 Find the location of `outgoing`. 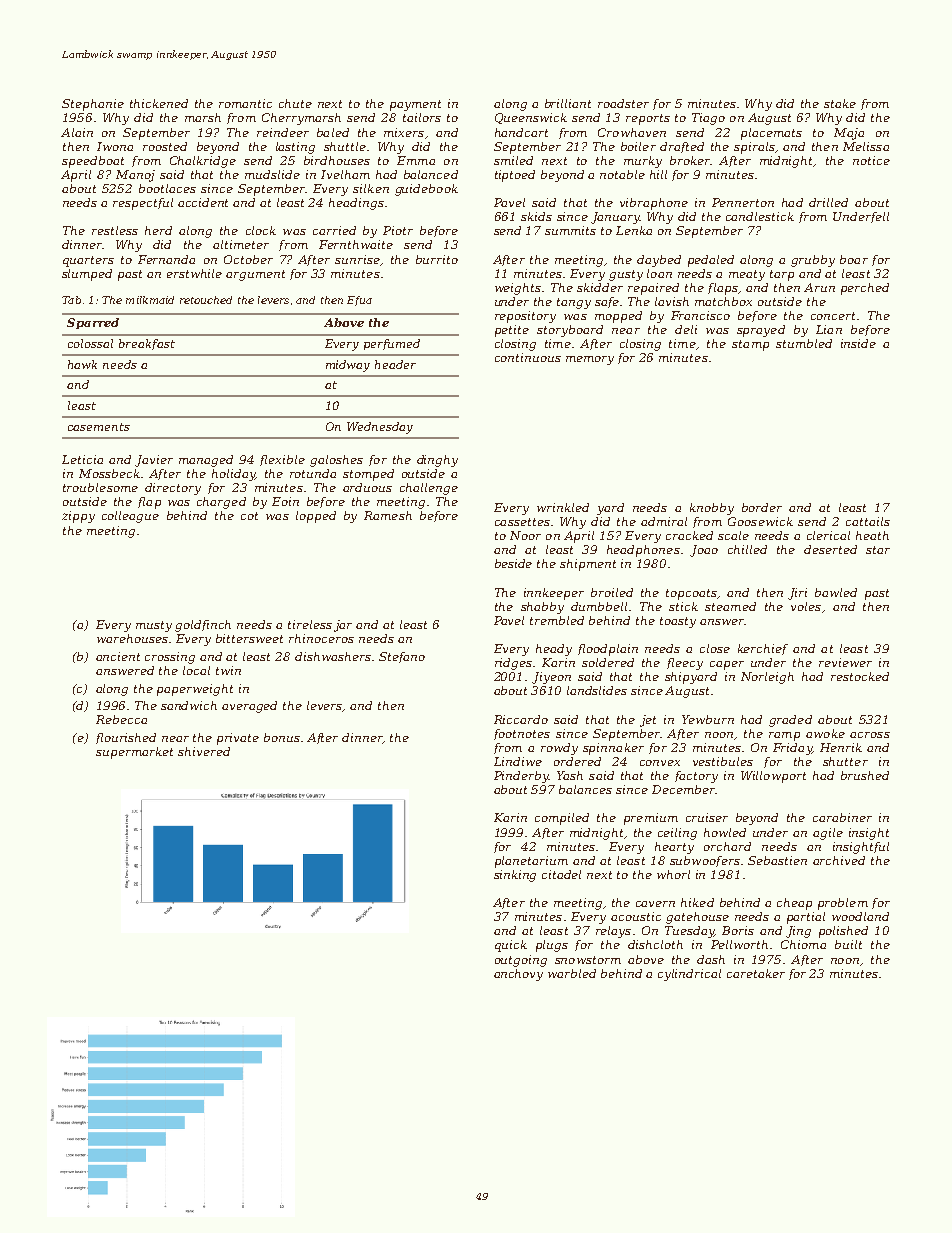

outgoing is located at coordinates (521, 961).
